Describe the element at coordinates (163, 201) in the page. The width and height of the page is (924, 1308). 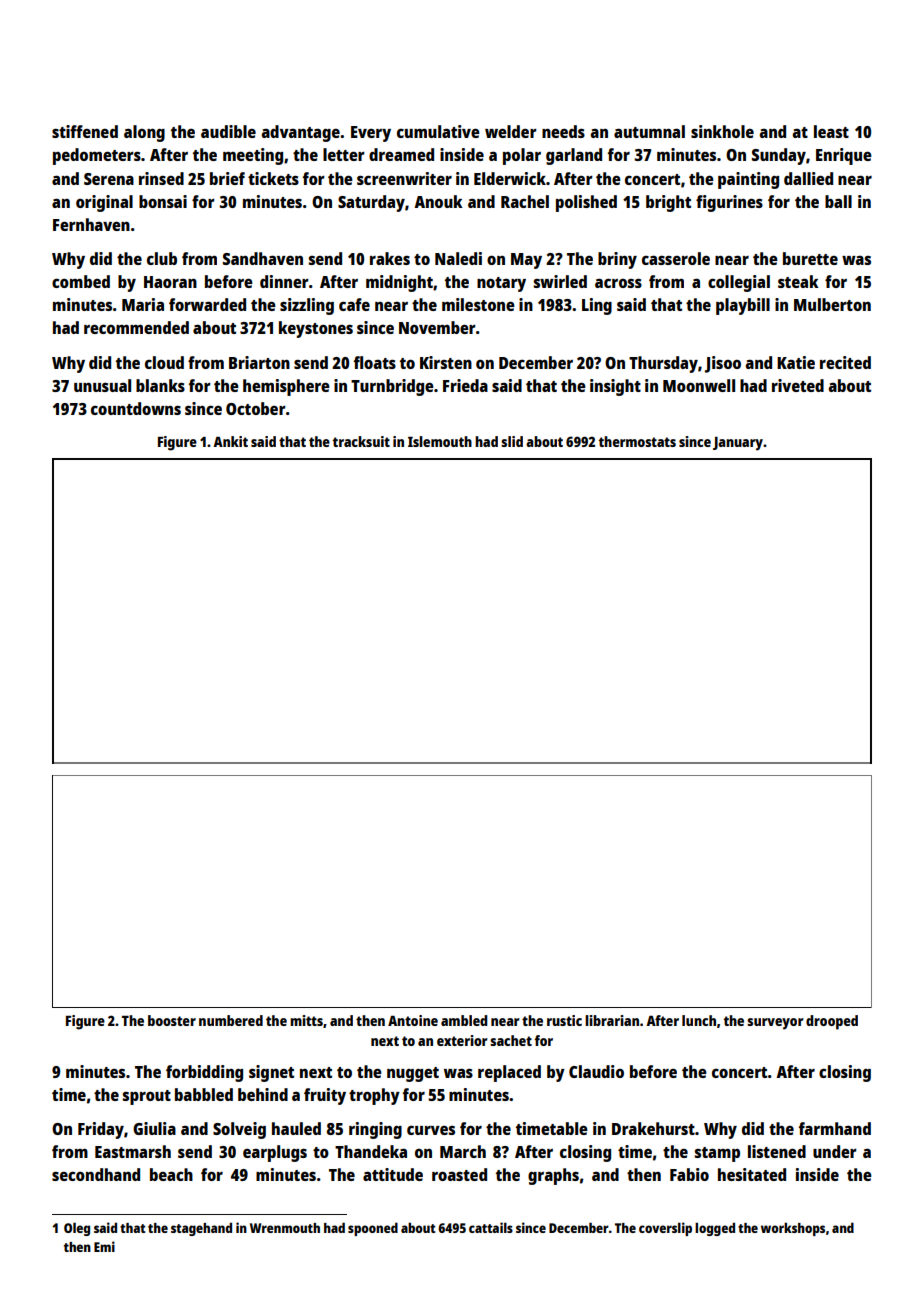
I see `bonsai` at that location.
